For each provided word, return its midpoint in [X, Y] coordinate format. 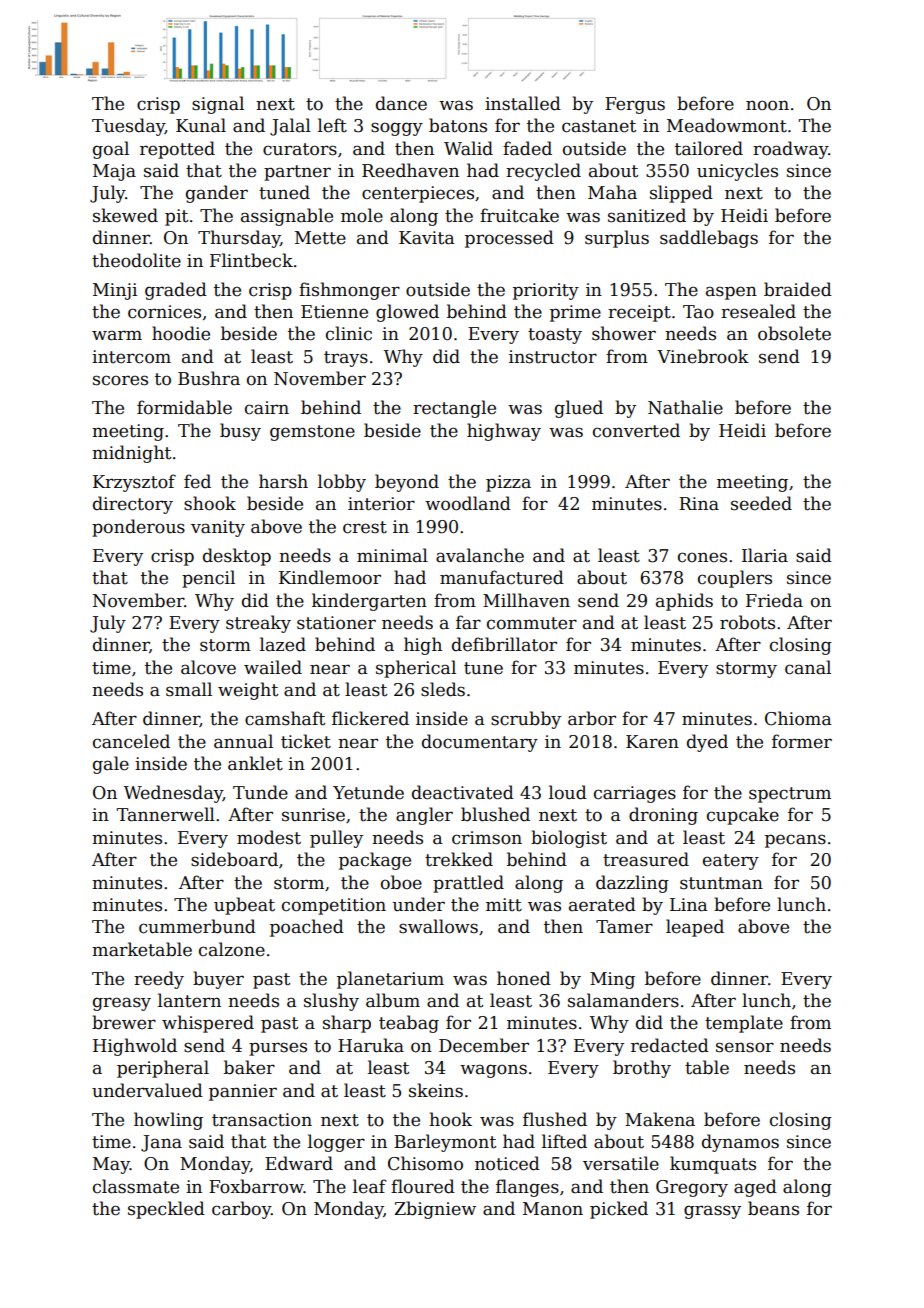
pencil [208, 579]
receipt [639, 313]
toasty [555, 336]
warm [117, 335]
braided [798, 289]
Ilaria [765, 555]
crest [365, 527]
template [744, 1024]
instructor [553, 357]
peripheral [163, 1069]
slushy [331, 1002]
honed [524, 978]
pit [176, 217]
